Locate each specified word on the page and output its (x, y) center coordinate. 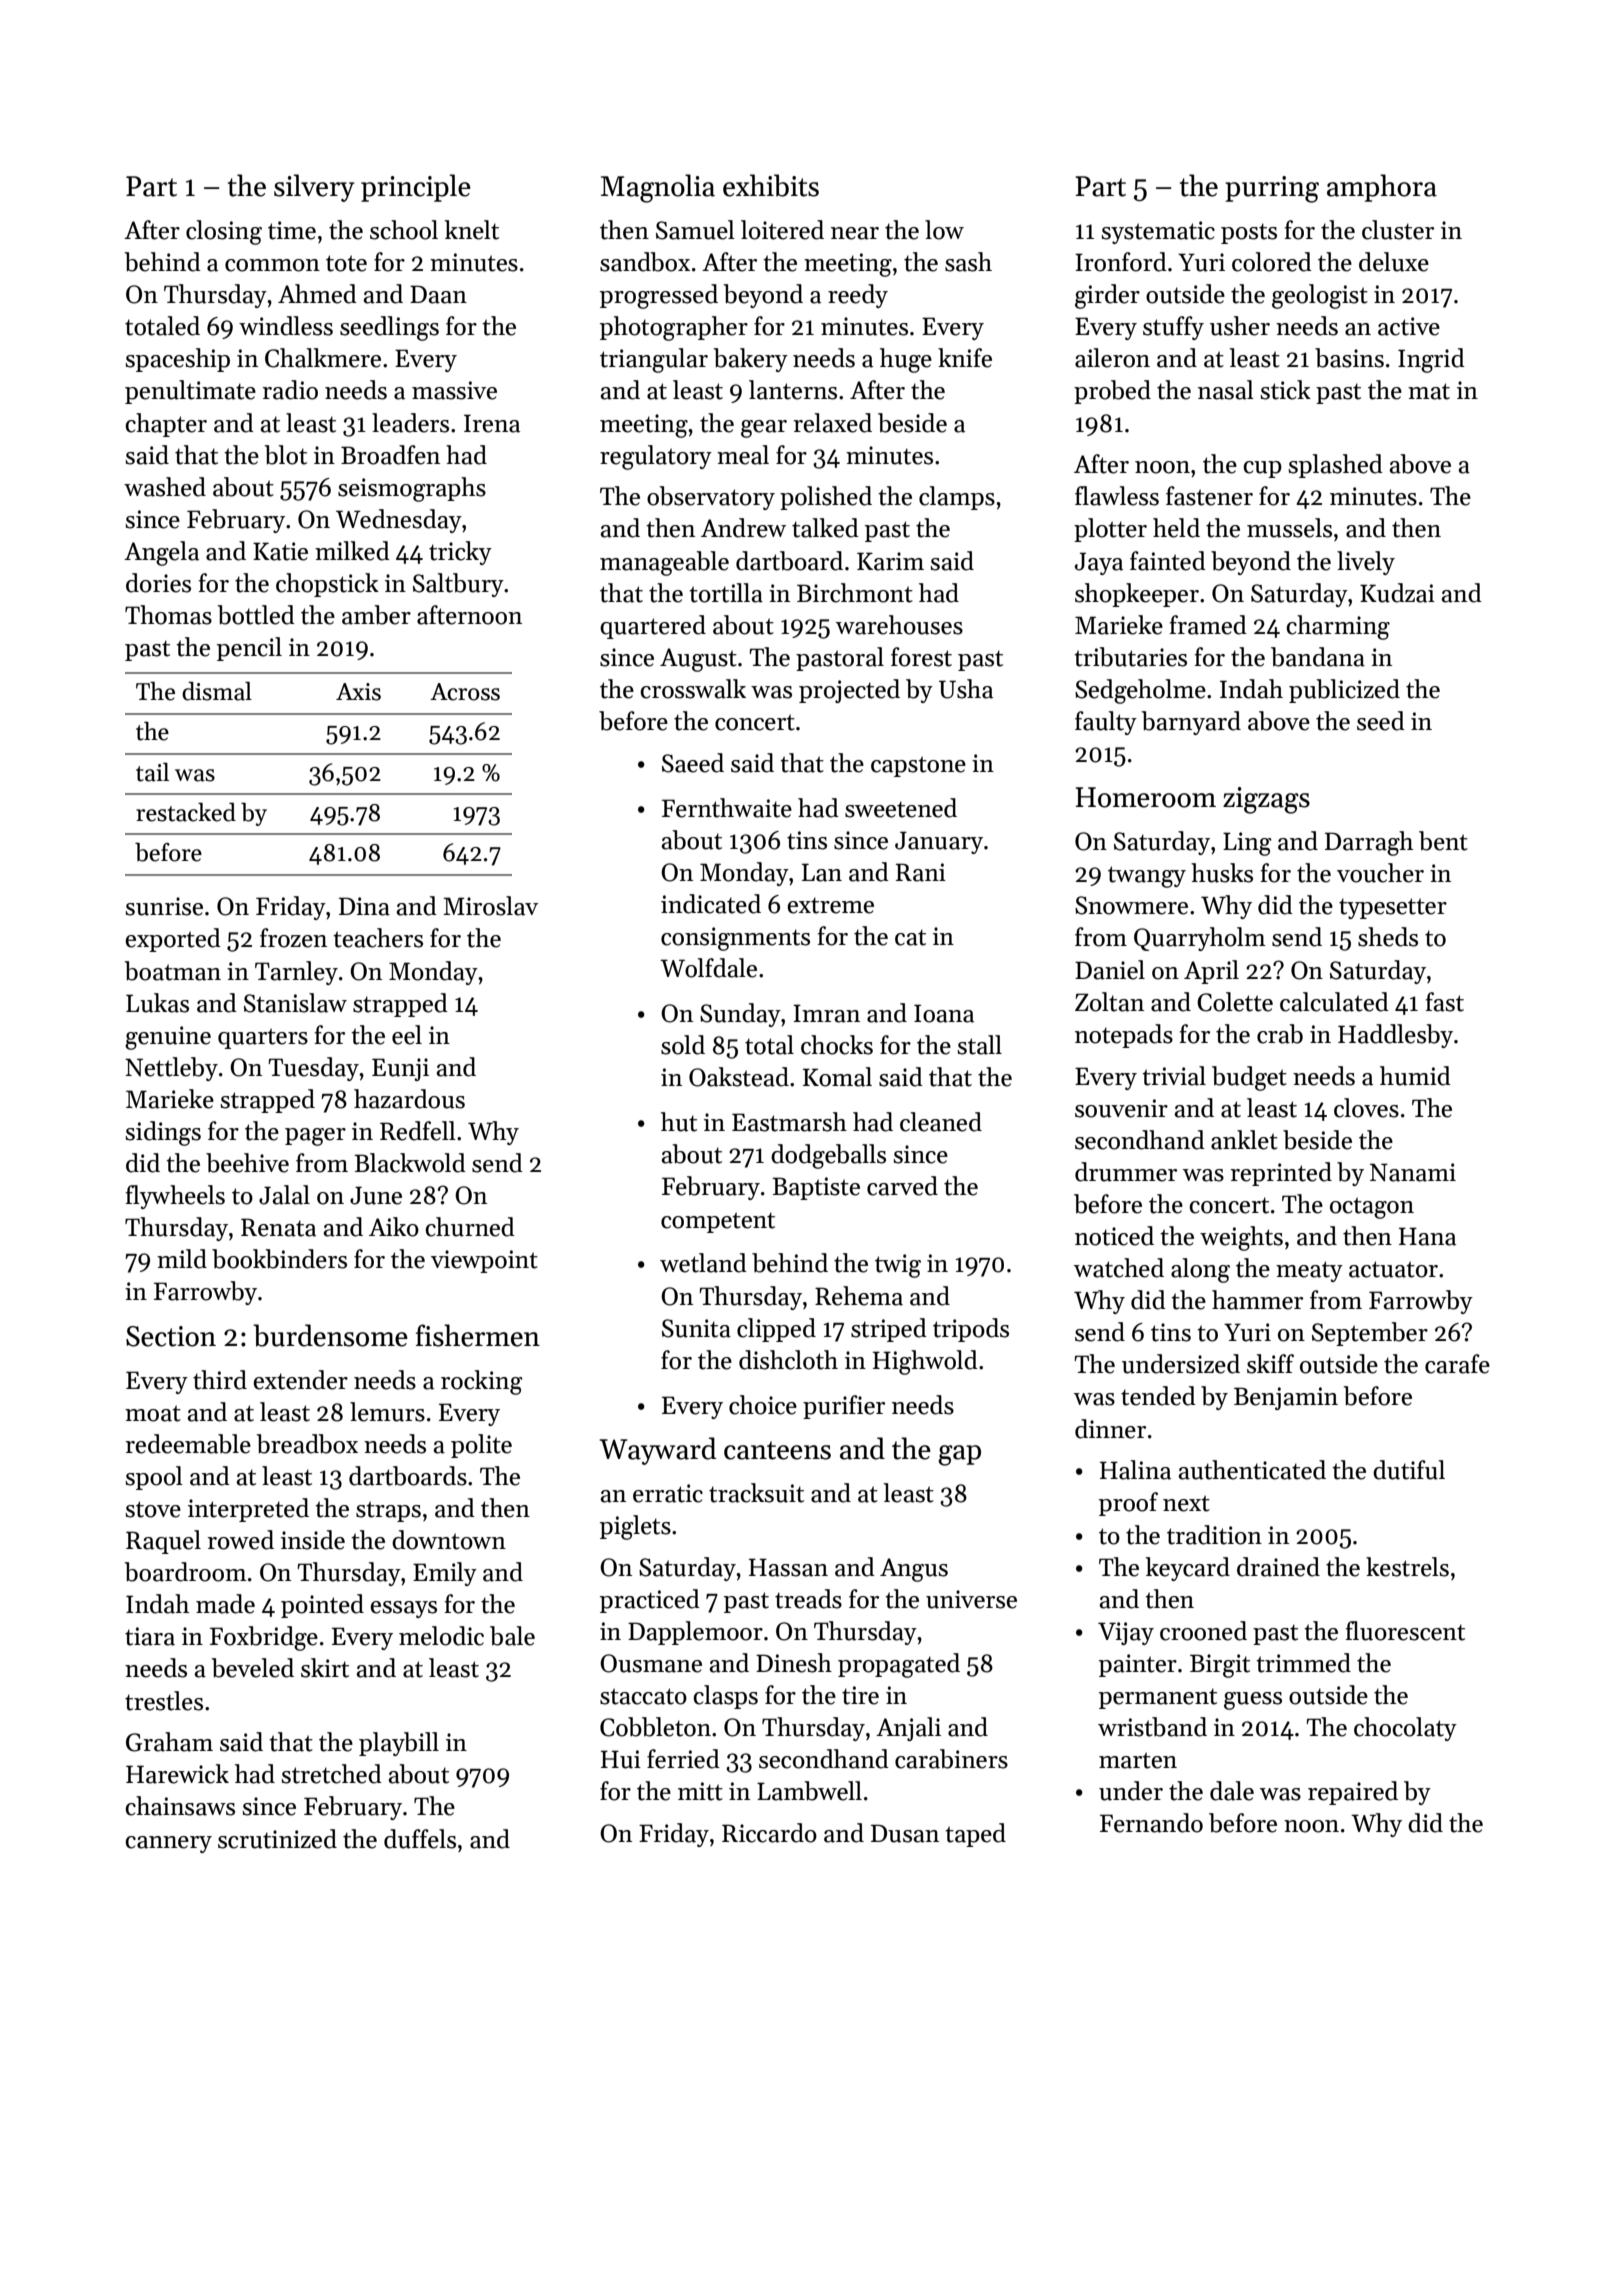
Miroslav (490, 906)
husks (1222, 873)
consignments (735, 939)
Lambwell (809, 1791)
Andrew (743, 528)
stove (153, 1509)
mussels (1289, 528)
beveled (252, 1668)
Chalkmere (323, 358)
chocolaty (1405, 1729)
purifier (844, 1407)
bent (1443, 841)
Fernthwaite (727, 808)
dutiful (1409, 1470)
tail (152, 772)
